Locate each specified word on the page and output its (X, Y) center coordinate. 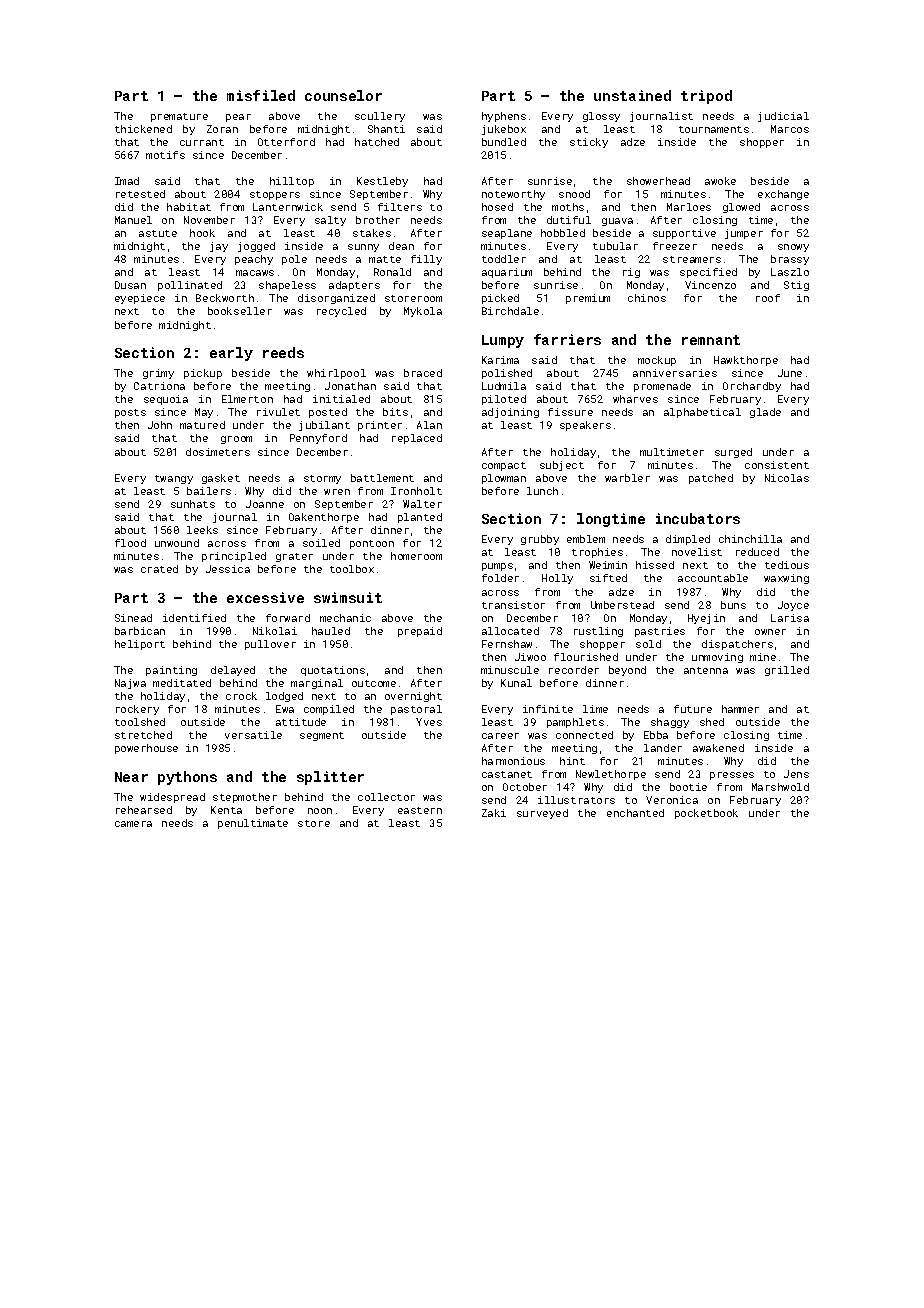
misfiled (261, 95)
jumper (744, 234)
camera (133, 824)
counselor (343, 95)
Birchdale (510, 311)
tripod (706, 97)
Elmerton (247, 399)
